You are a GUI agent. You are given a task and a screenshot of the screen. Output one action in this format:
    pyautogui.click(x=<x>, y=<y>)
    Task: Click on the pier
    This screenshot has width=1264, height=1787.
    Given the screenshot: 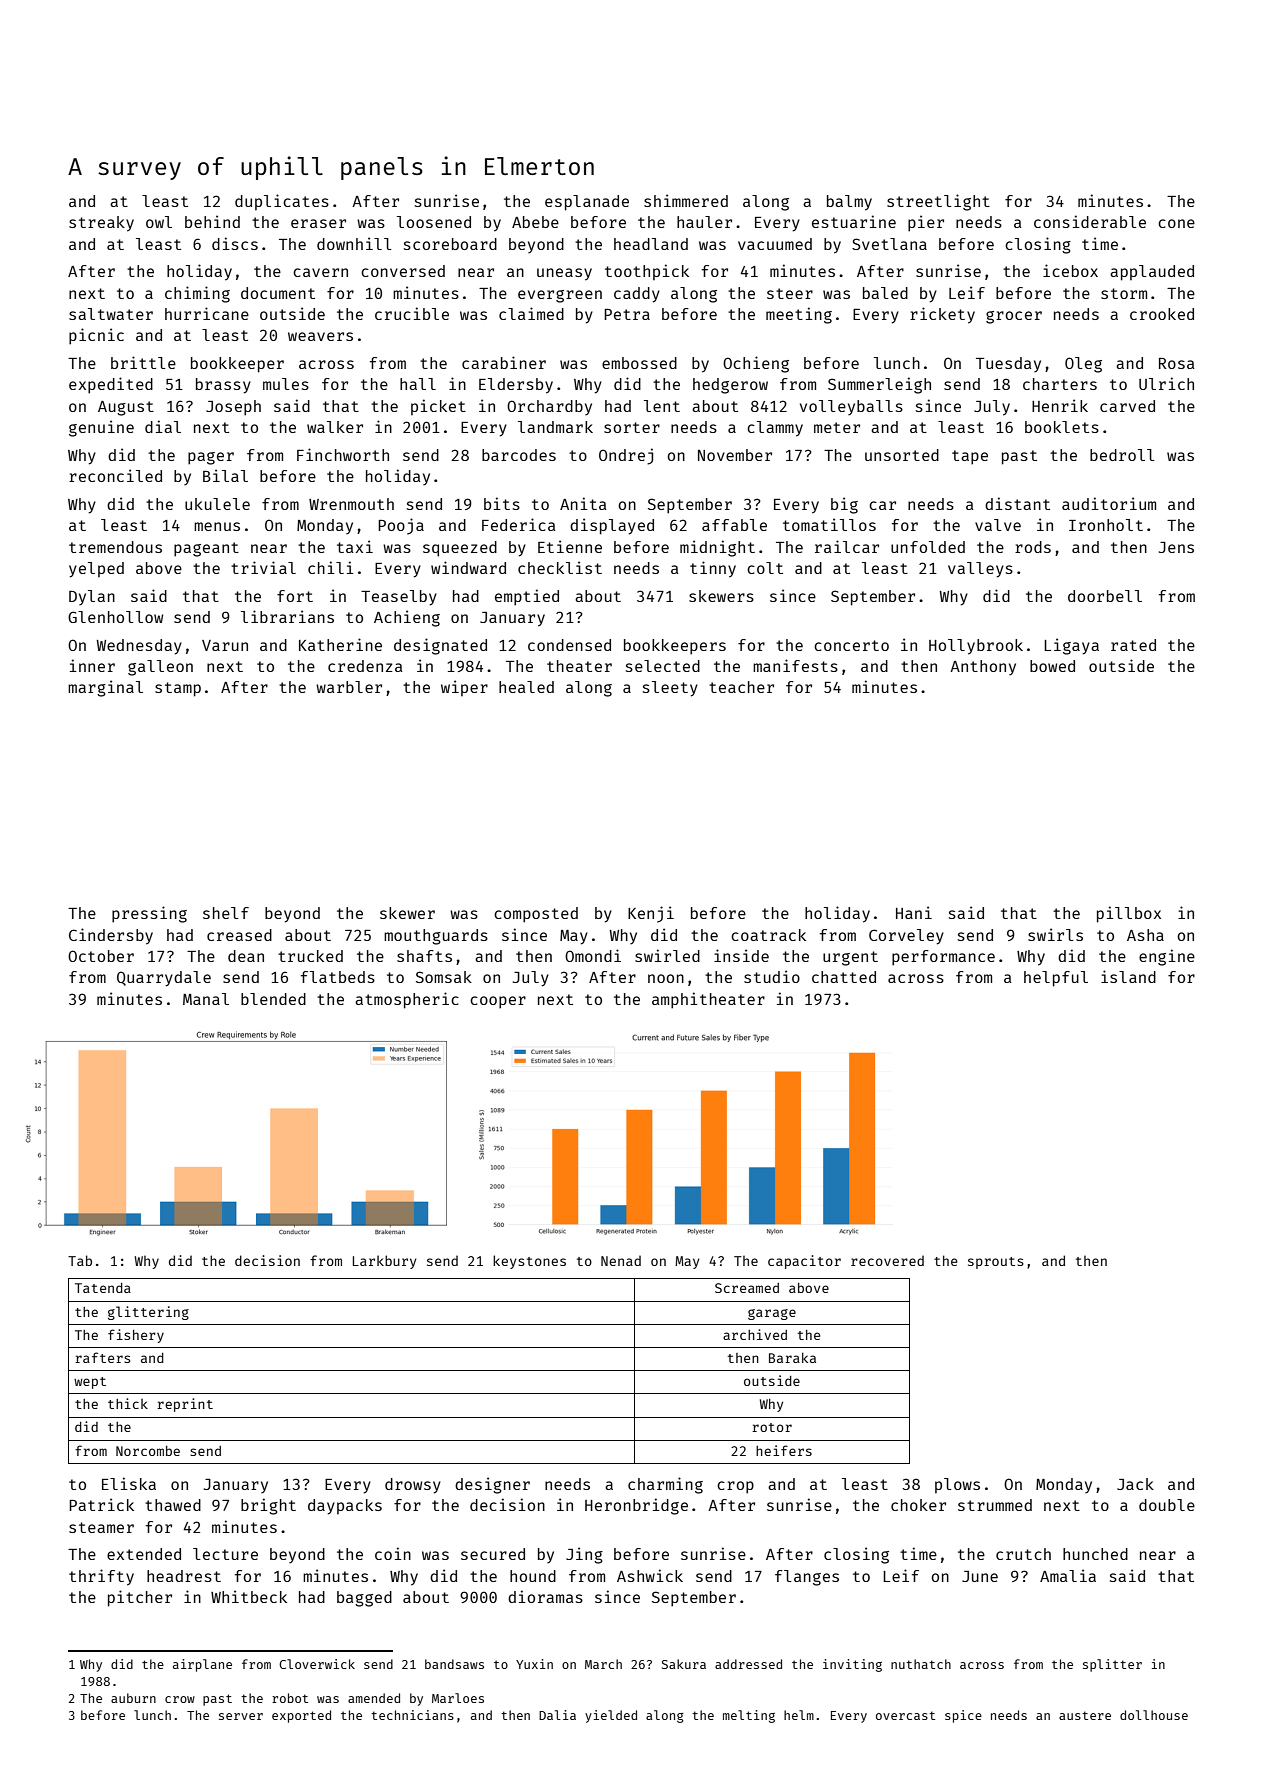 What is the action you would take?
    pyautogui.click(x=926, y=223)
